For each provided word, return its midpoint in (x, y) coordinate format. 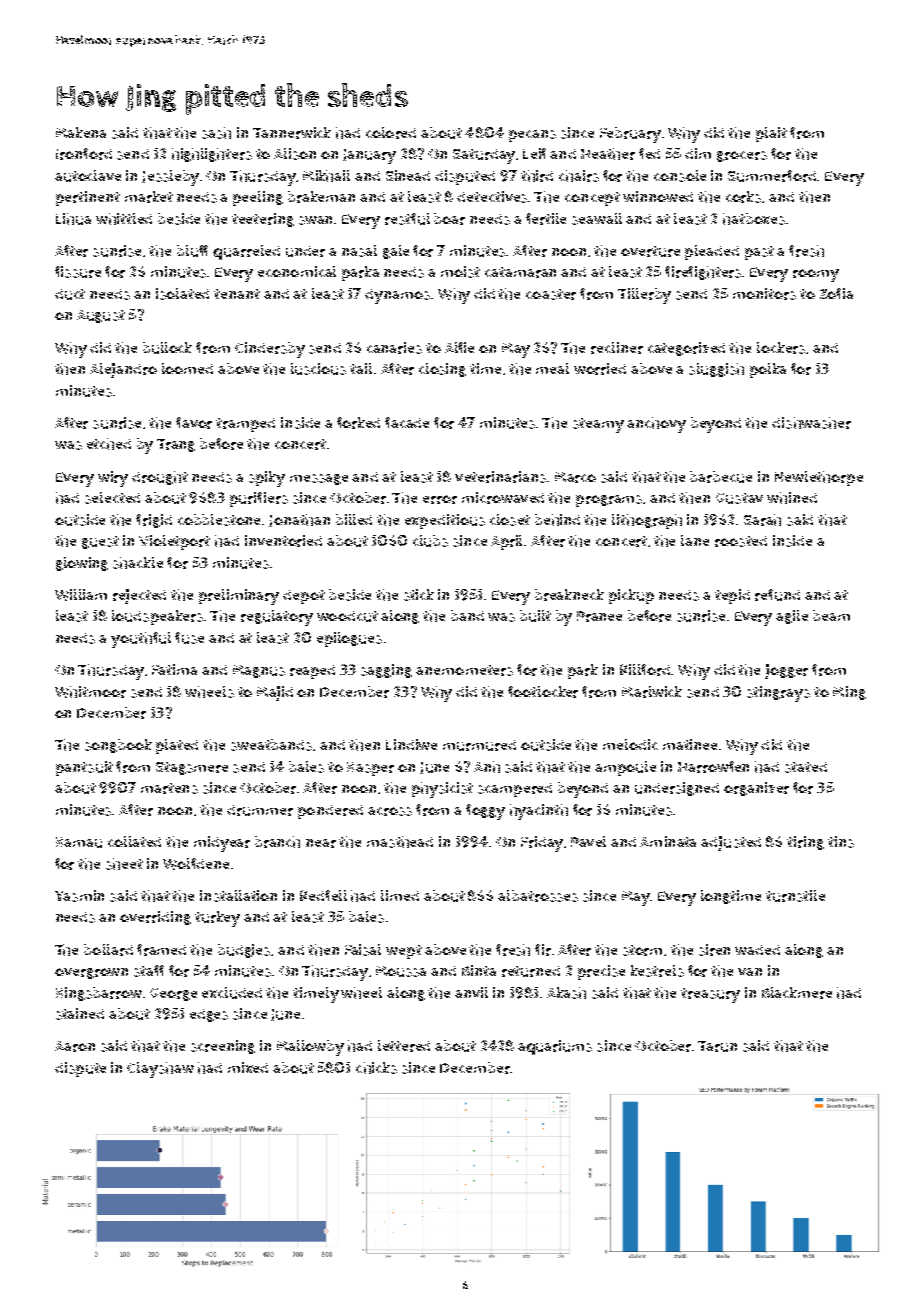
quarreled (246, 252)
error (440, 499)
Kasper (370, 769)
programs (609, 501)
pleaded (712, 252)
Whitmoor (90, 692)
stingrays (778, 694)
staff (149, 971)
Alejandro (123, 370)
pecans (532, 136)
